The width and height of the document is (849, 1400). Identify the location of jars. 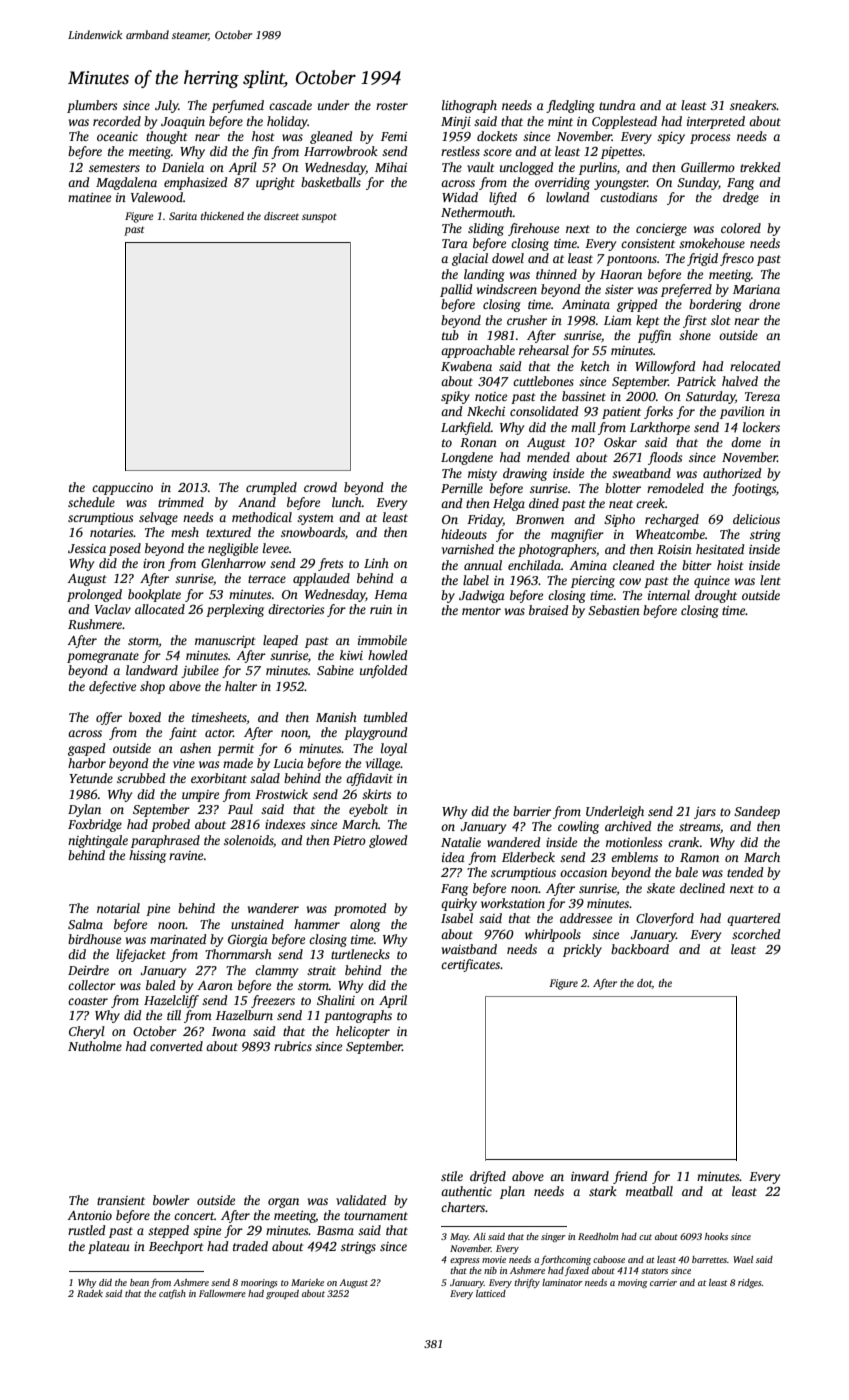
(705, 813).
